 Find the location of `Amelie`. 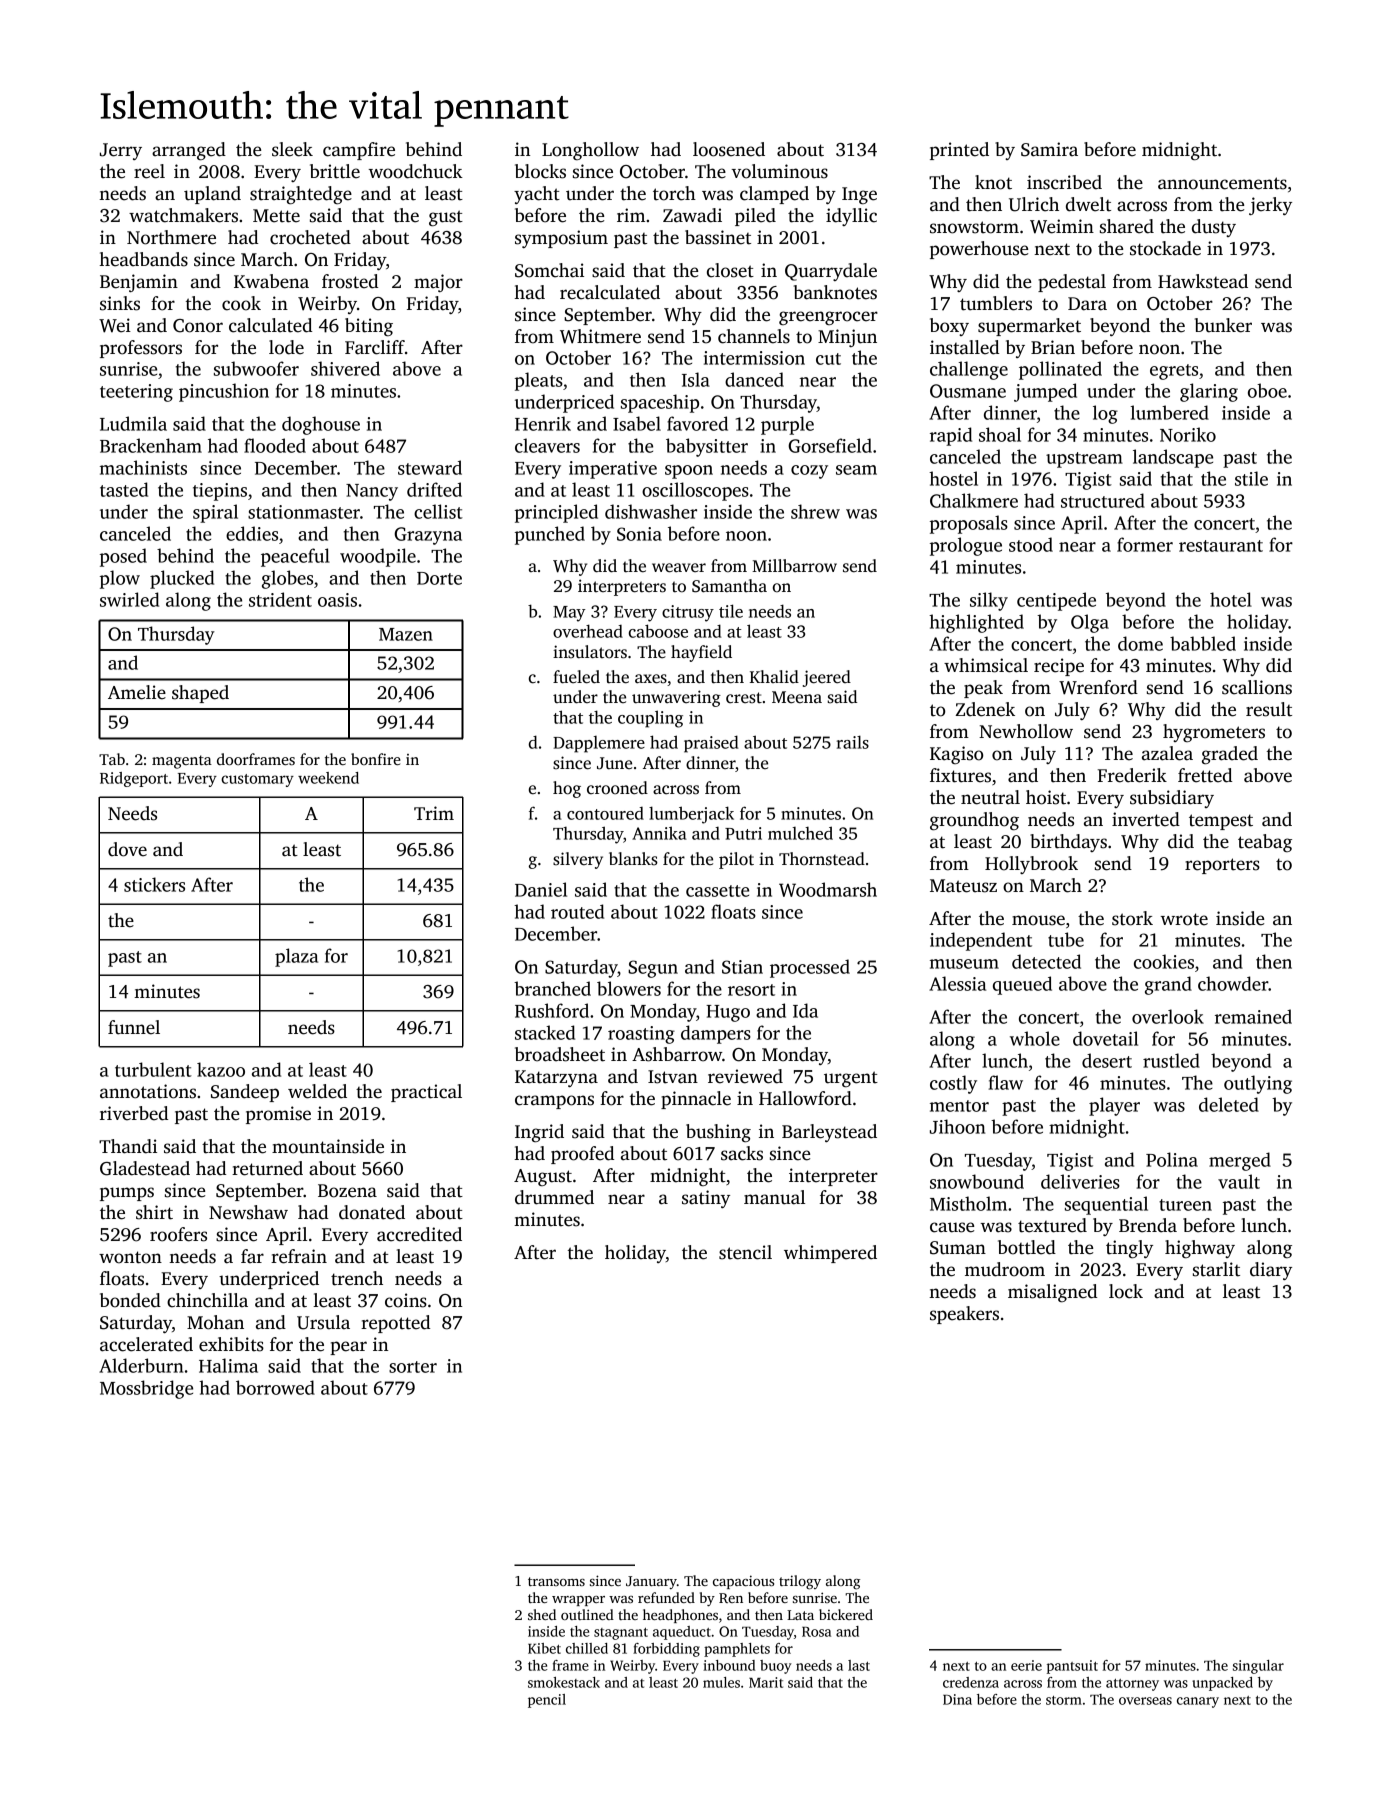

Amelie is located at coordinates (137, 692).
